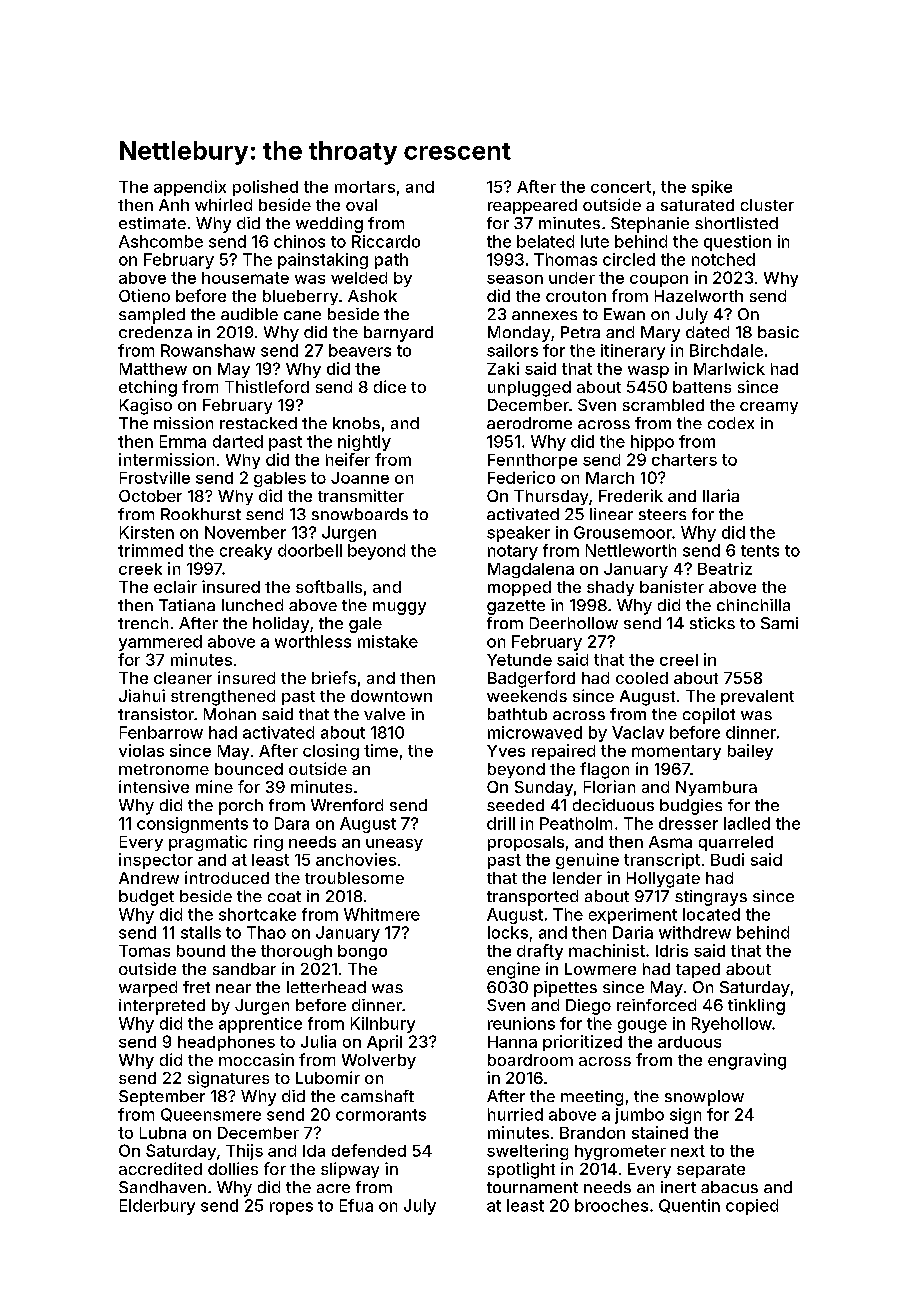  I want to click on time, so click(381, 750).
